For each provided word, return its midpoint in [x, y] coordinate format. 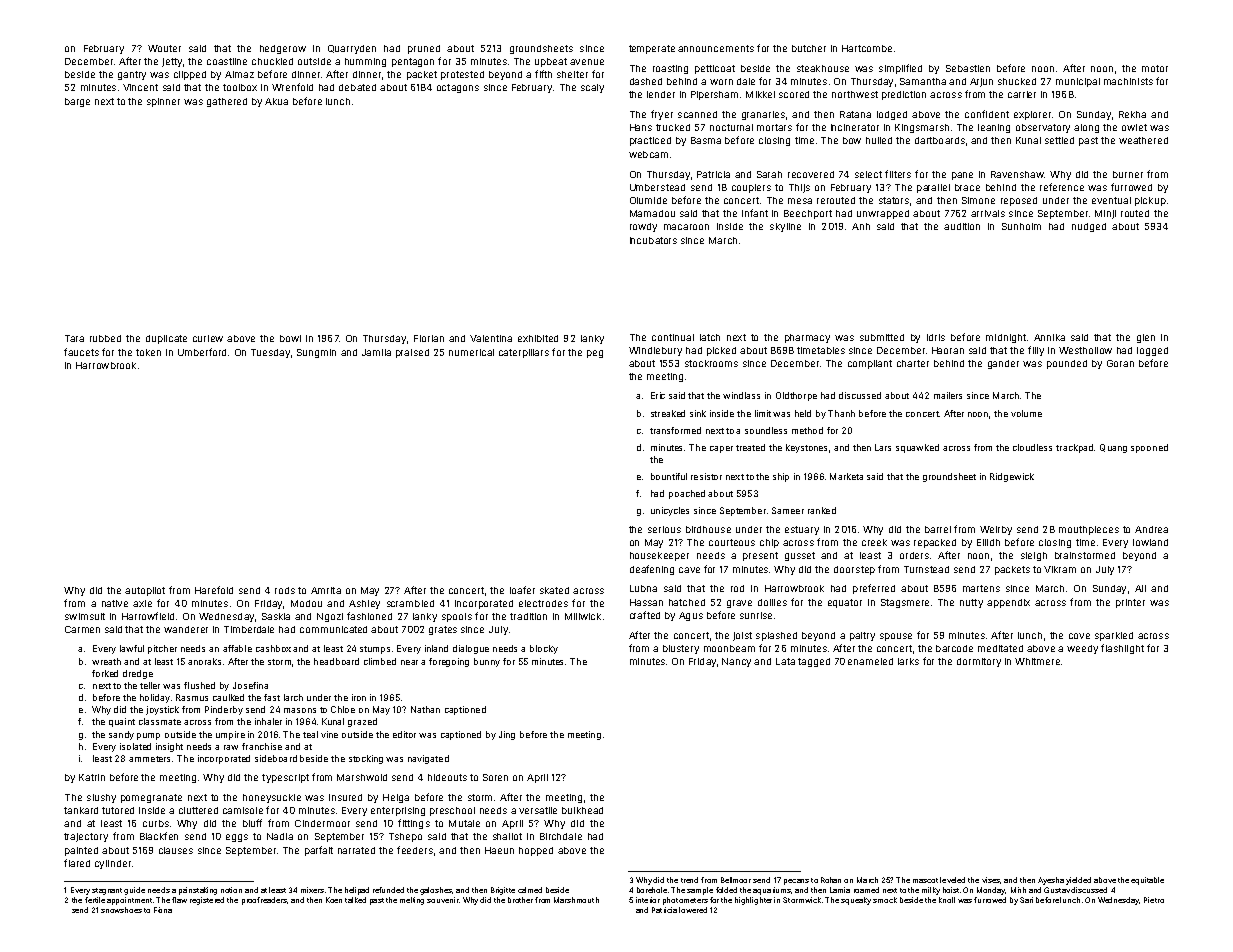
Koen [334, 900]
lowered [693, 910]
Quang [1113, 448]
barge [77, 102]
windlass [741, 395]
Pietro [1154, 900]
